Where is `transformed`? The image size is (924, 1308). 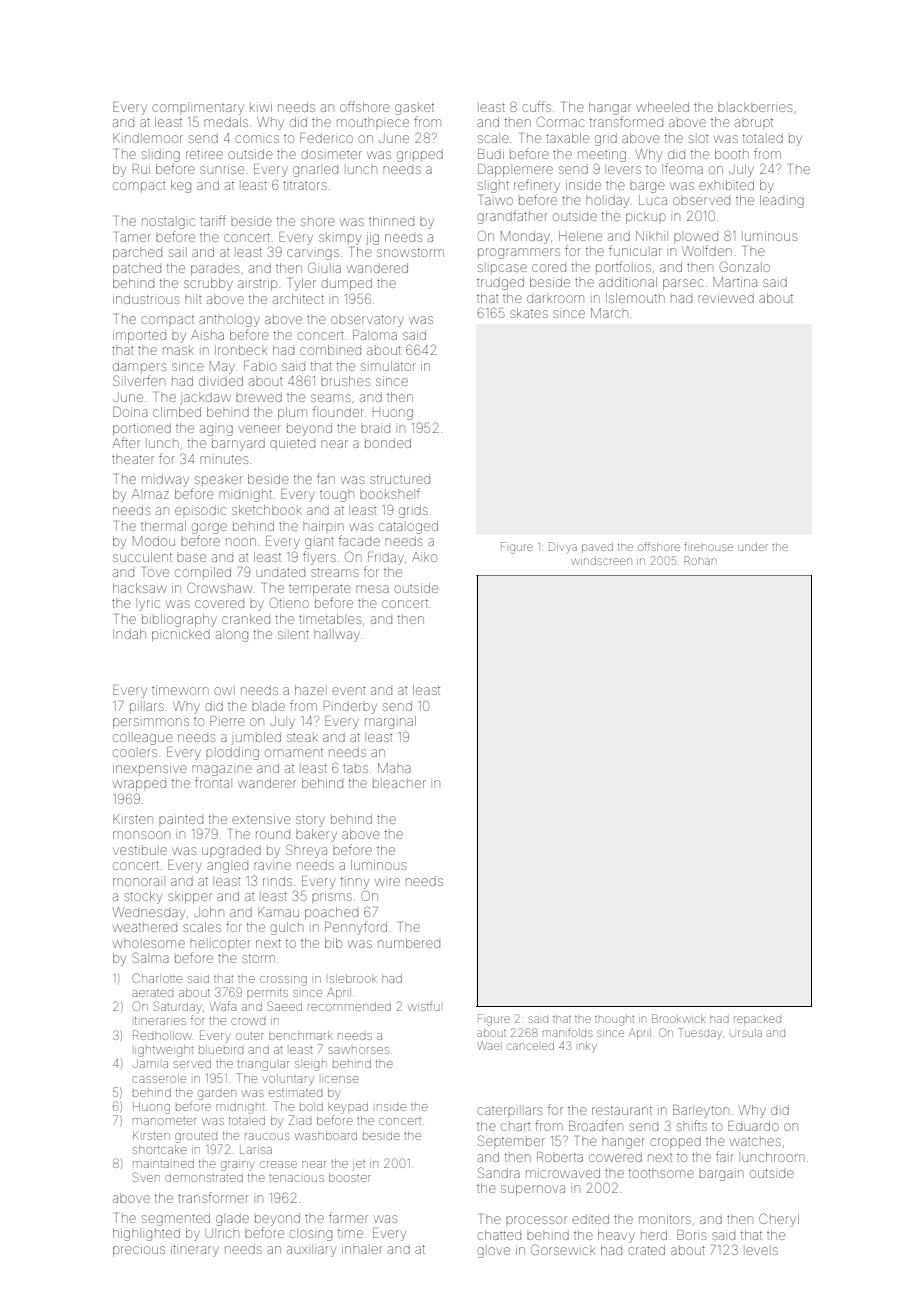
transformed is located at coordinates (626, 121).
